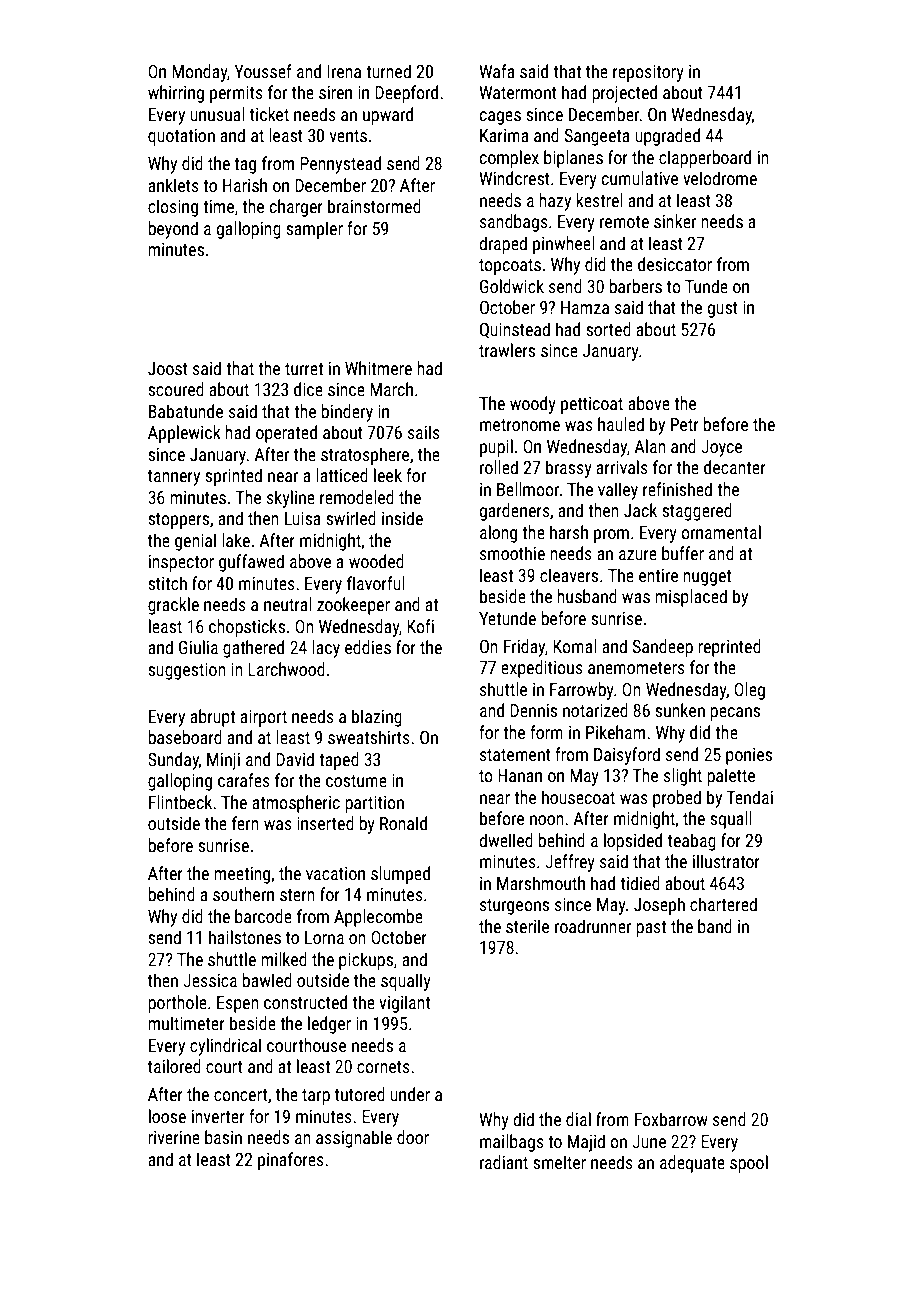 This screenshot has height=1314, width=924. I want to click on velodrome, so click(720, 178).
